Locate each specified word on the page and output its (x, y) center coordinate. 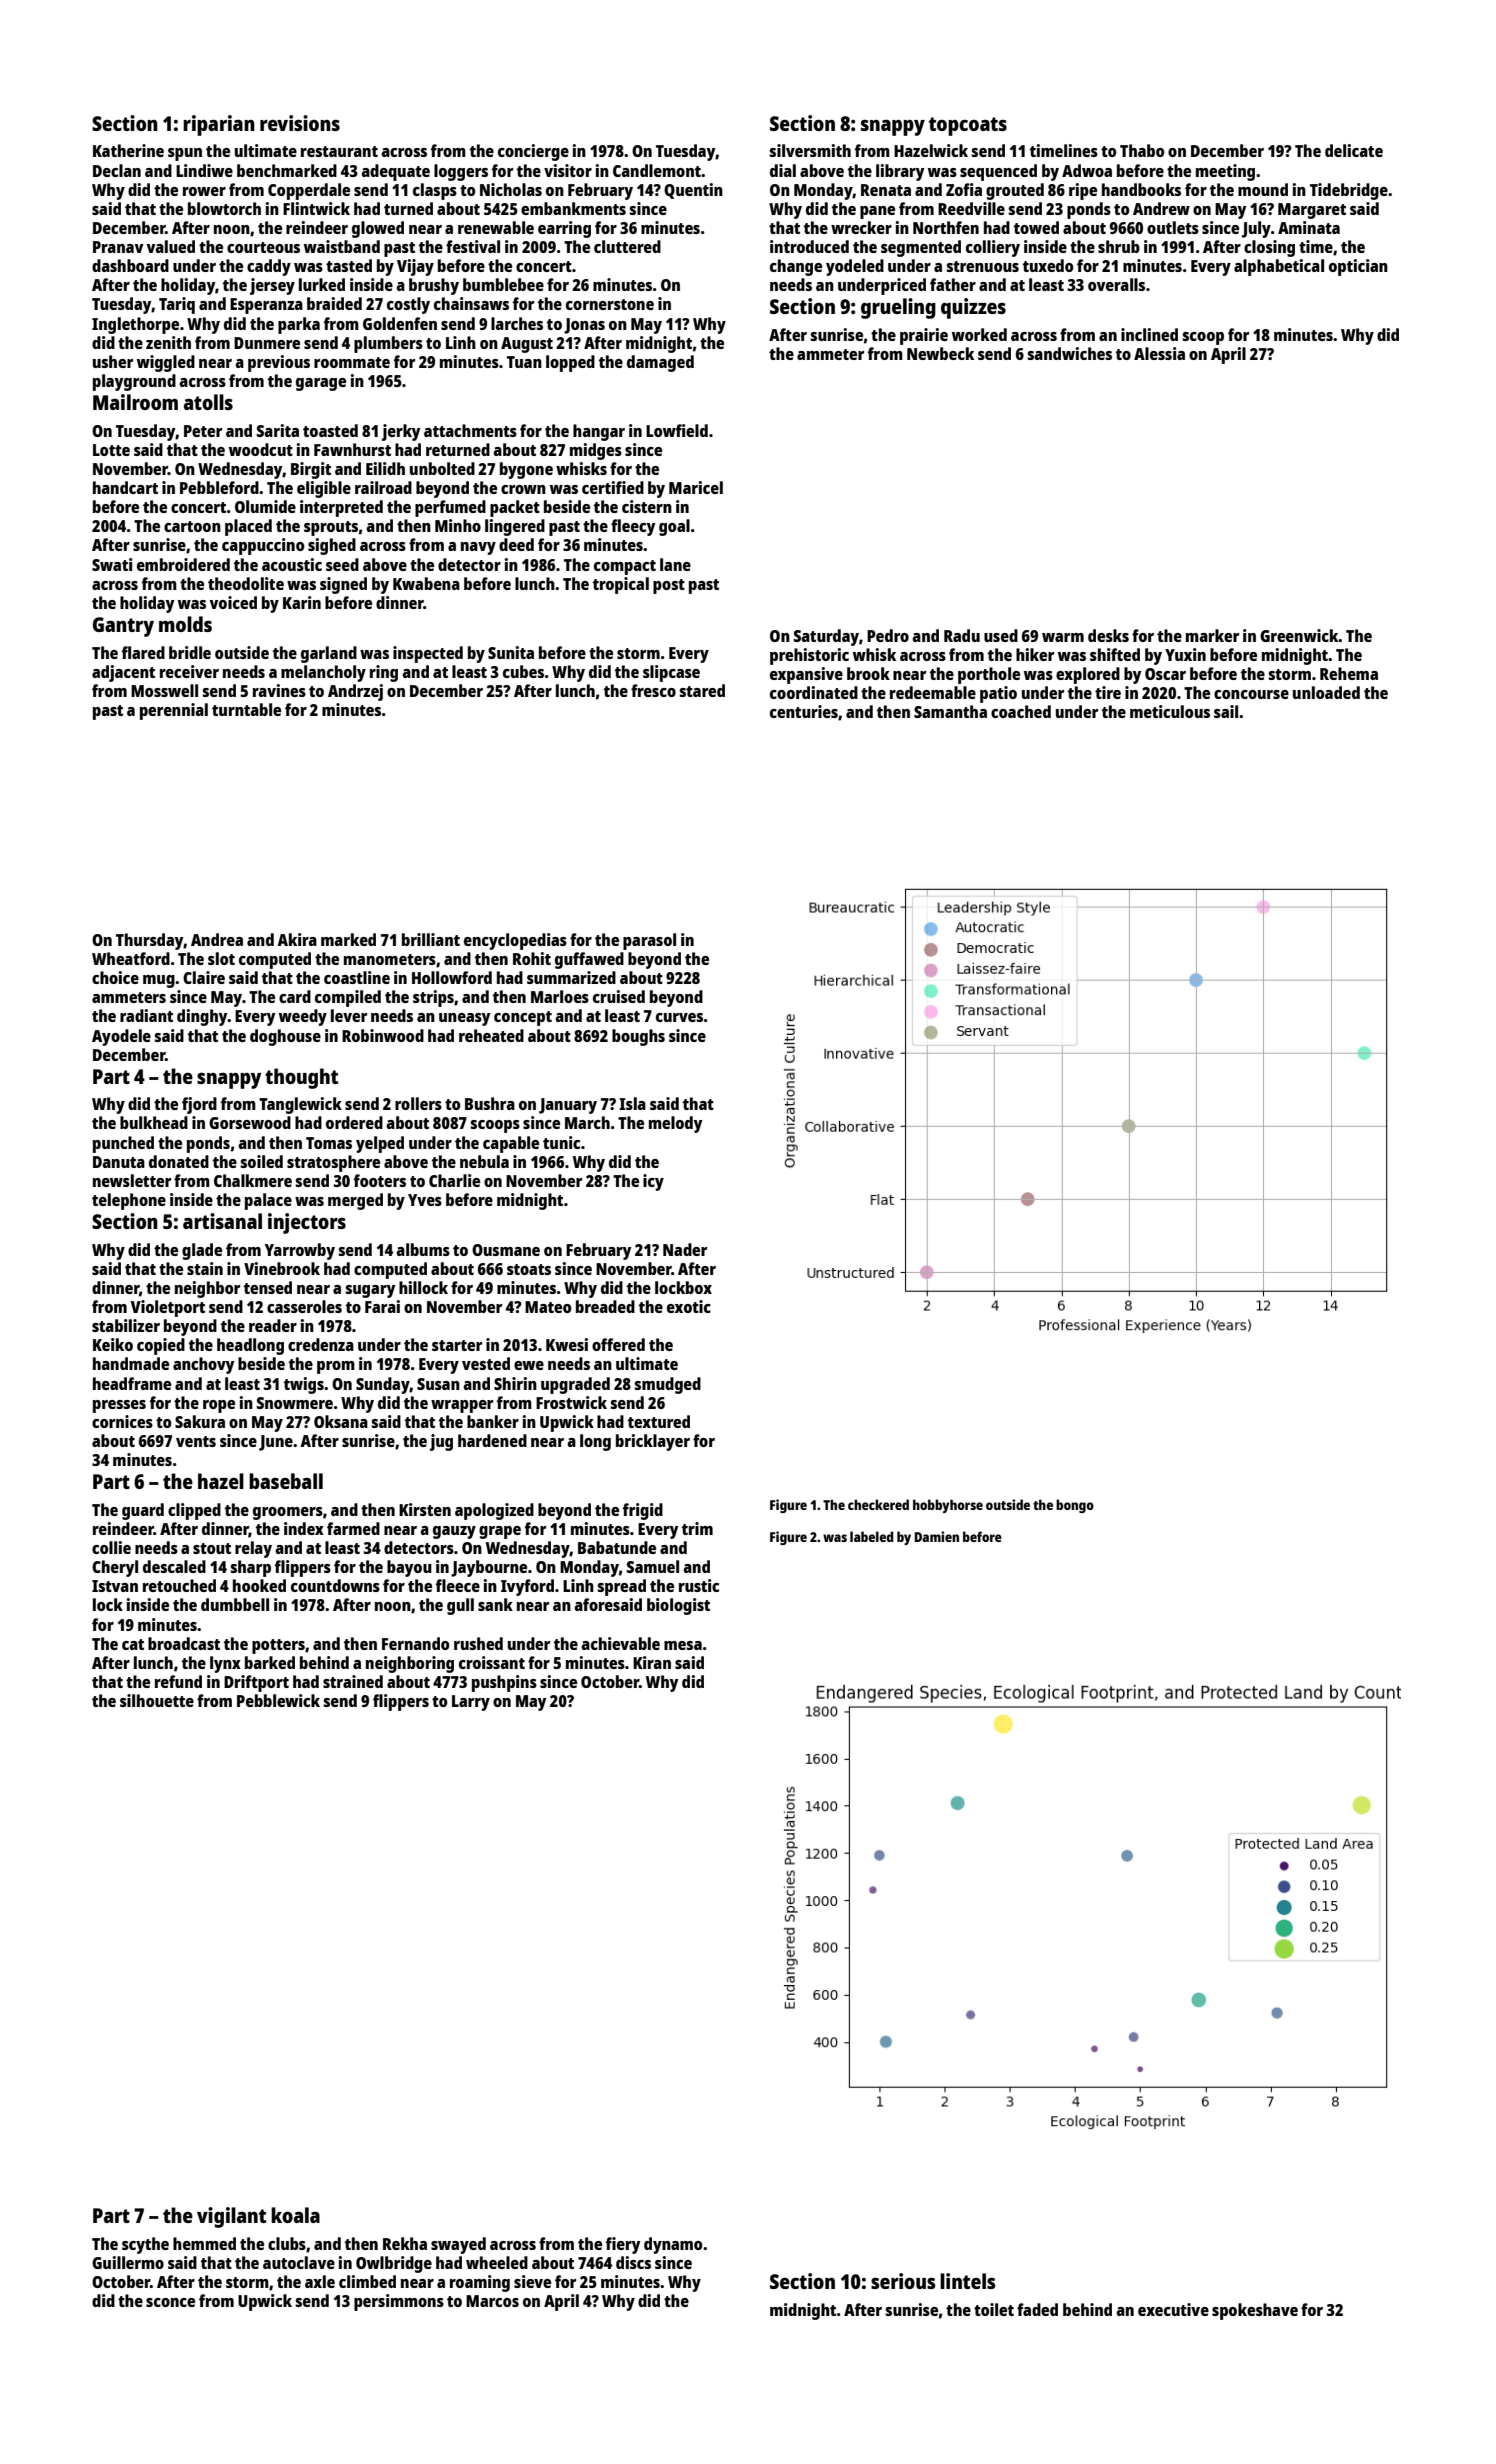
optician (1358, 267)
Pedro (888, 635)
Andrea (217, 939)
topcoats (968, 126)
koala (295, 2215)
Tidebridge (1349, 191)
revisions (300, 123)
